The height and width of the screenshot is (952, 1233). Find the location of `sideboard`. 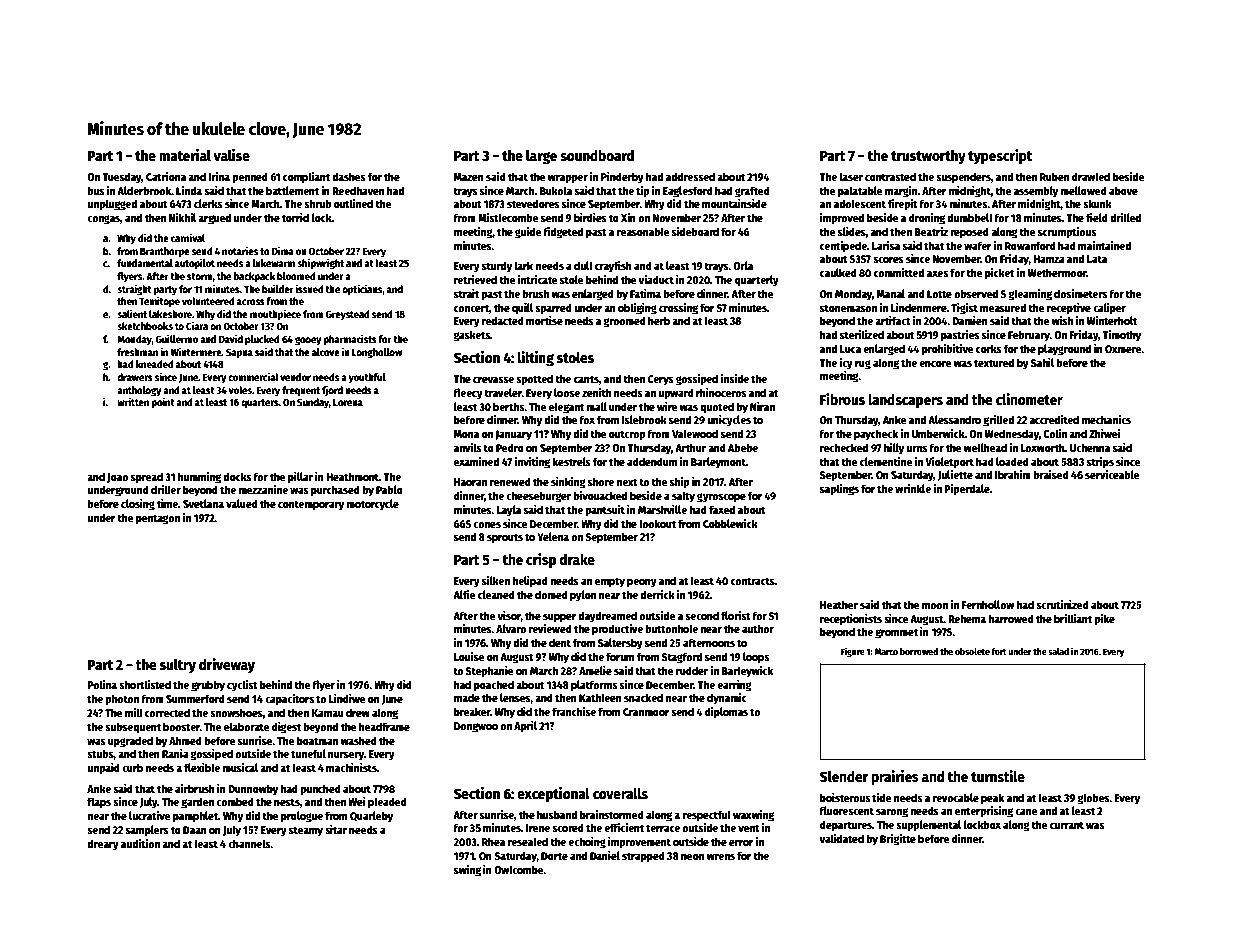

sideboard is located at coordinates (695, 231).
